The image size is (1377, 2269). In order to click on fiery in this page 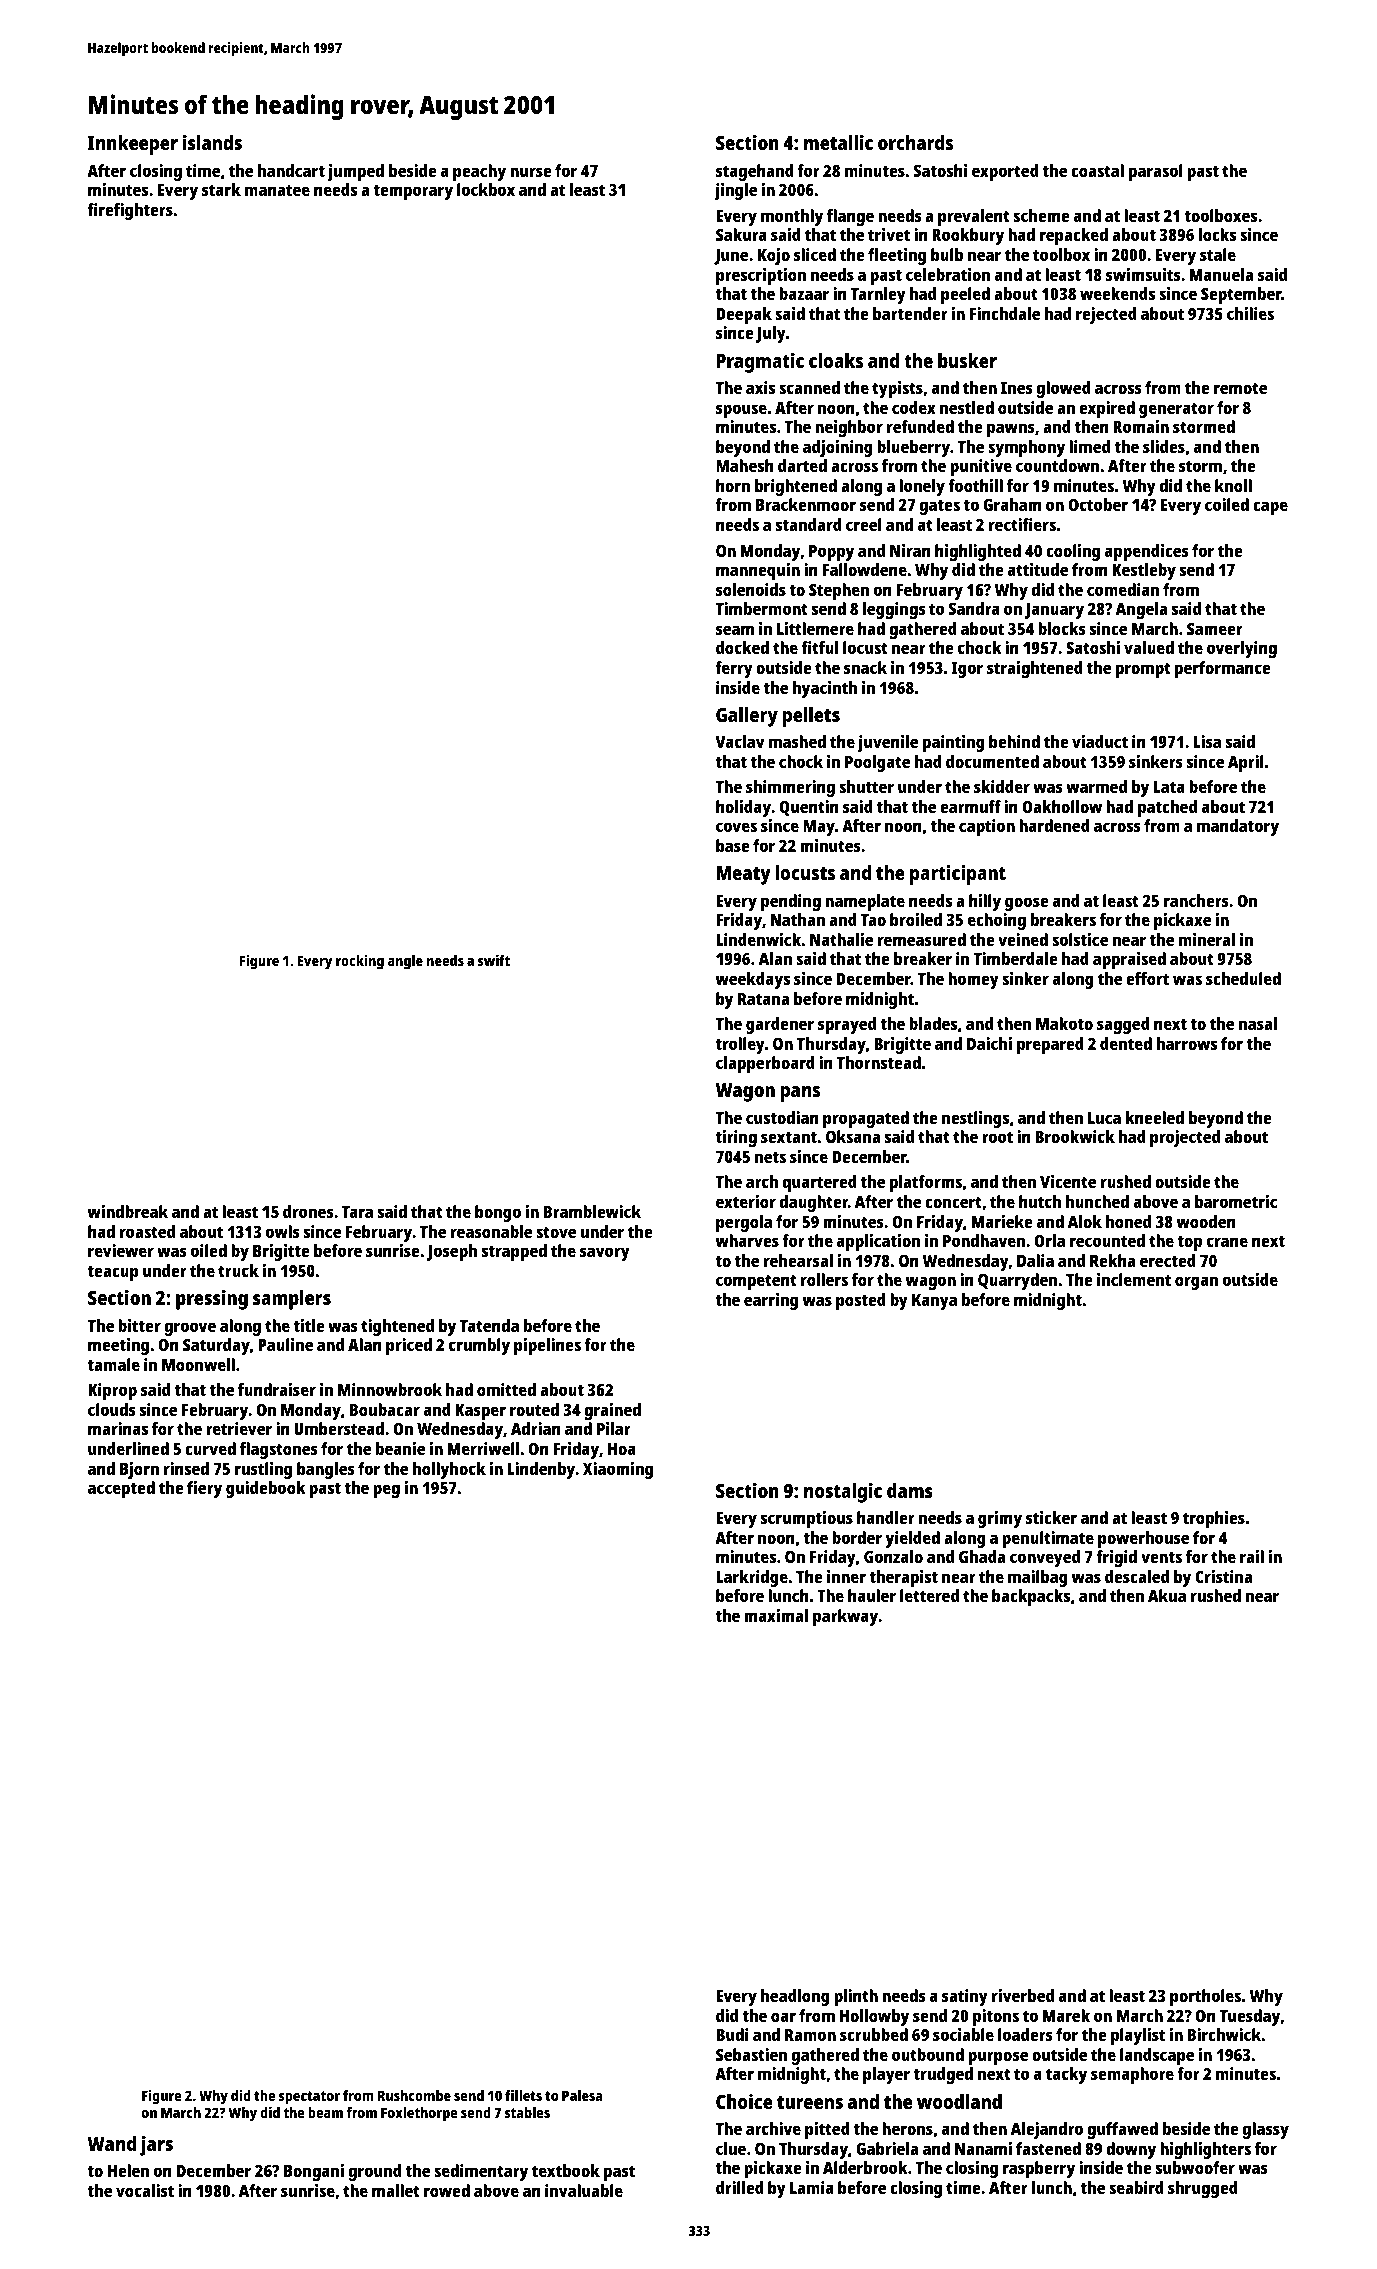, I will do `click(204, 1489)`.
